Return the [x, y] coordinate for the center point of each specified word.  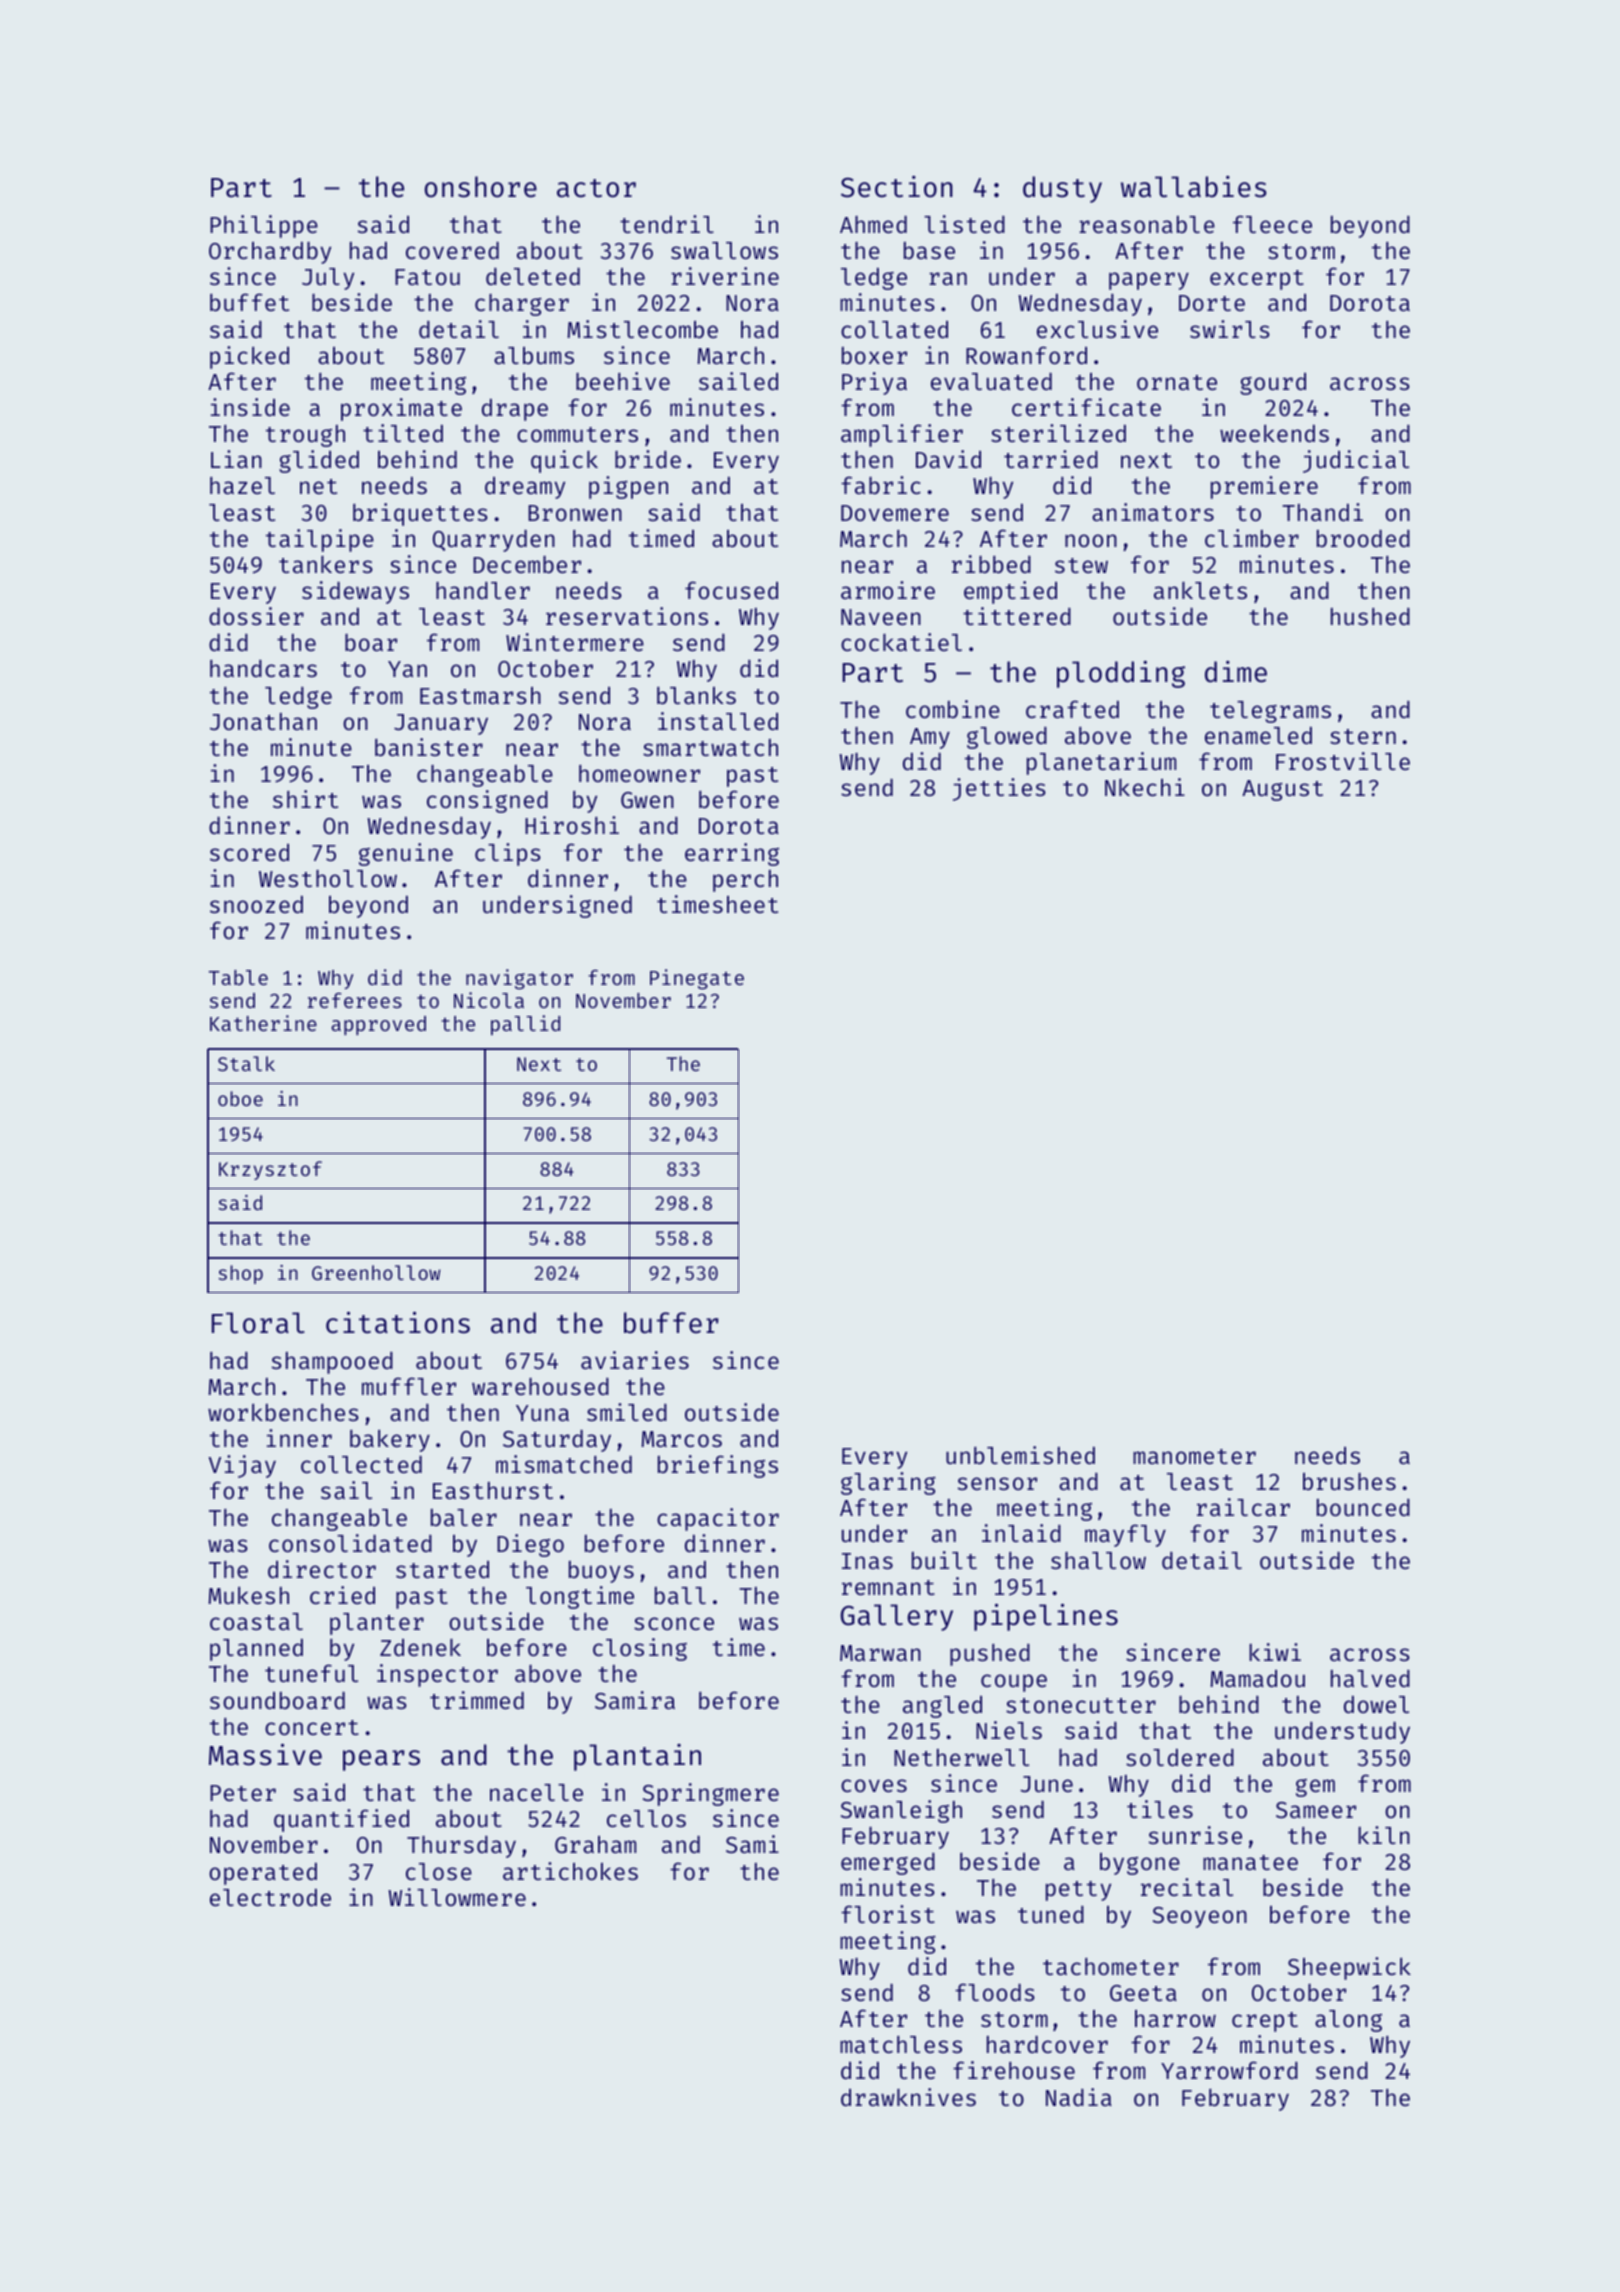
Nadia [1079, 2097]
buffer [671, 1323]
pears [381, 1760]
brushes [1349, 1481]
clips [508, 854]
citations [398, 1322]
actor [596, 188]
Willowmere [457, 1897]
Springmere [711, 1794]
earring [732, 854]
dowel [1376, 1704]
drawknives [908, 2097]
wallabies [1194, 187]
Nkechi [1145, 787]
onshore [481, 187]
